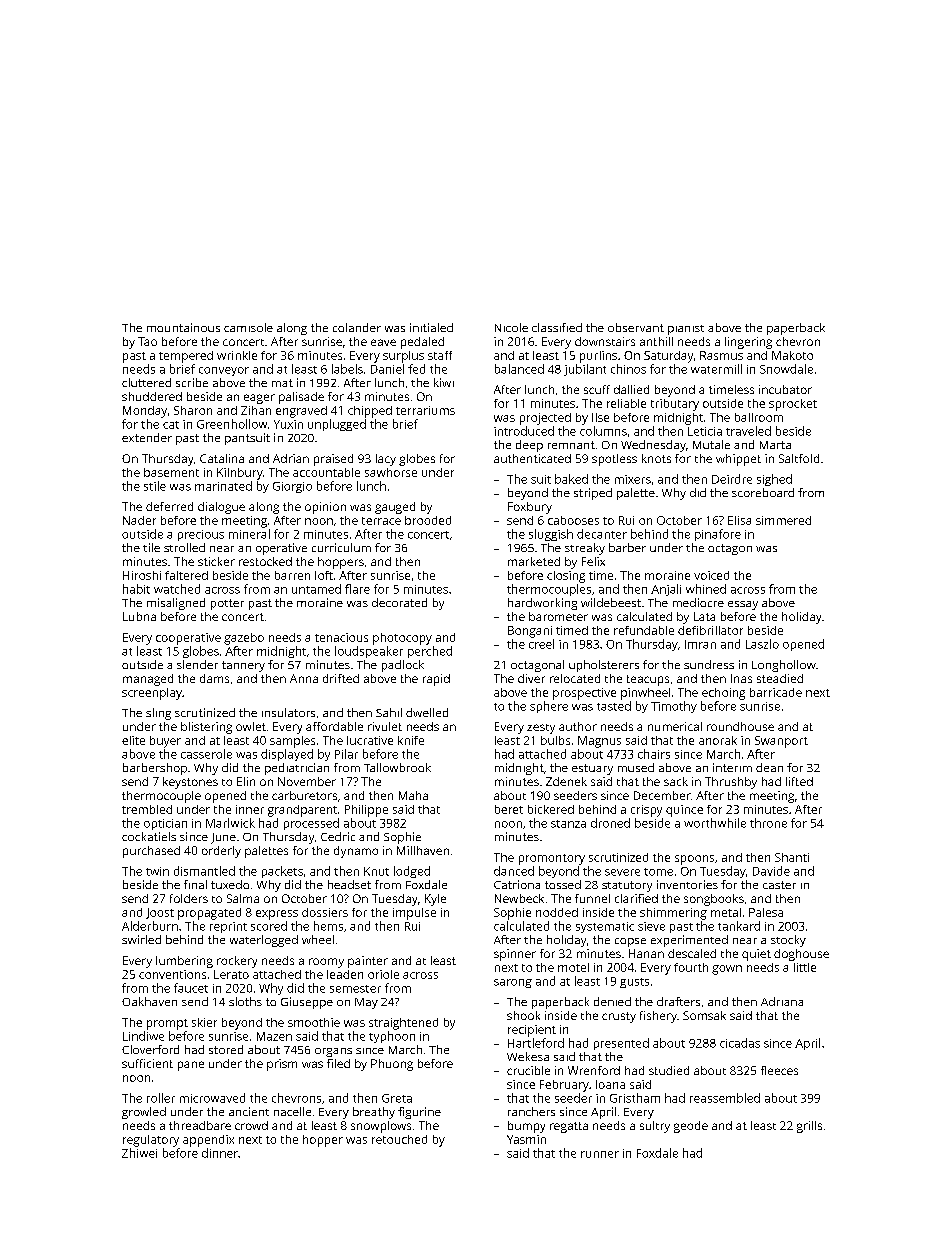  What do you see at coordinates (141, 939) in the screenshot?
I see `swirled` at bounding box center [141, 939].
